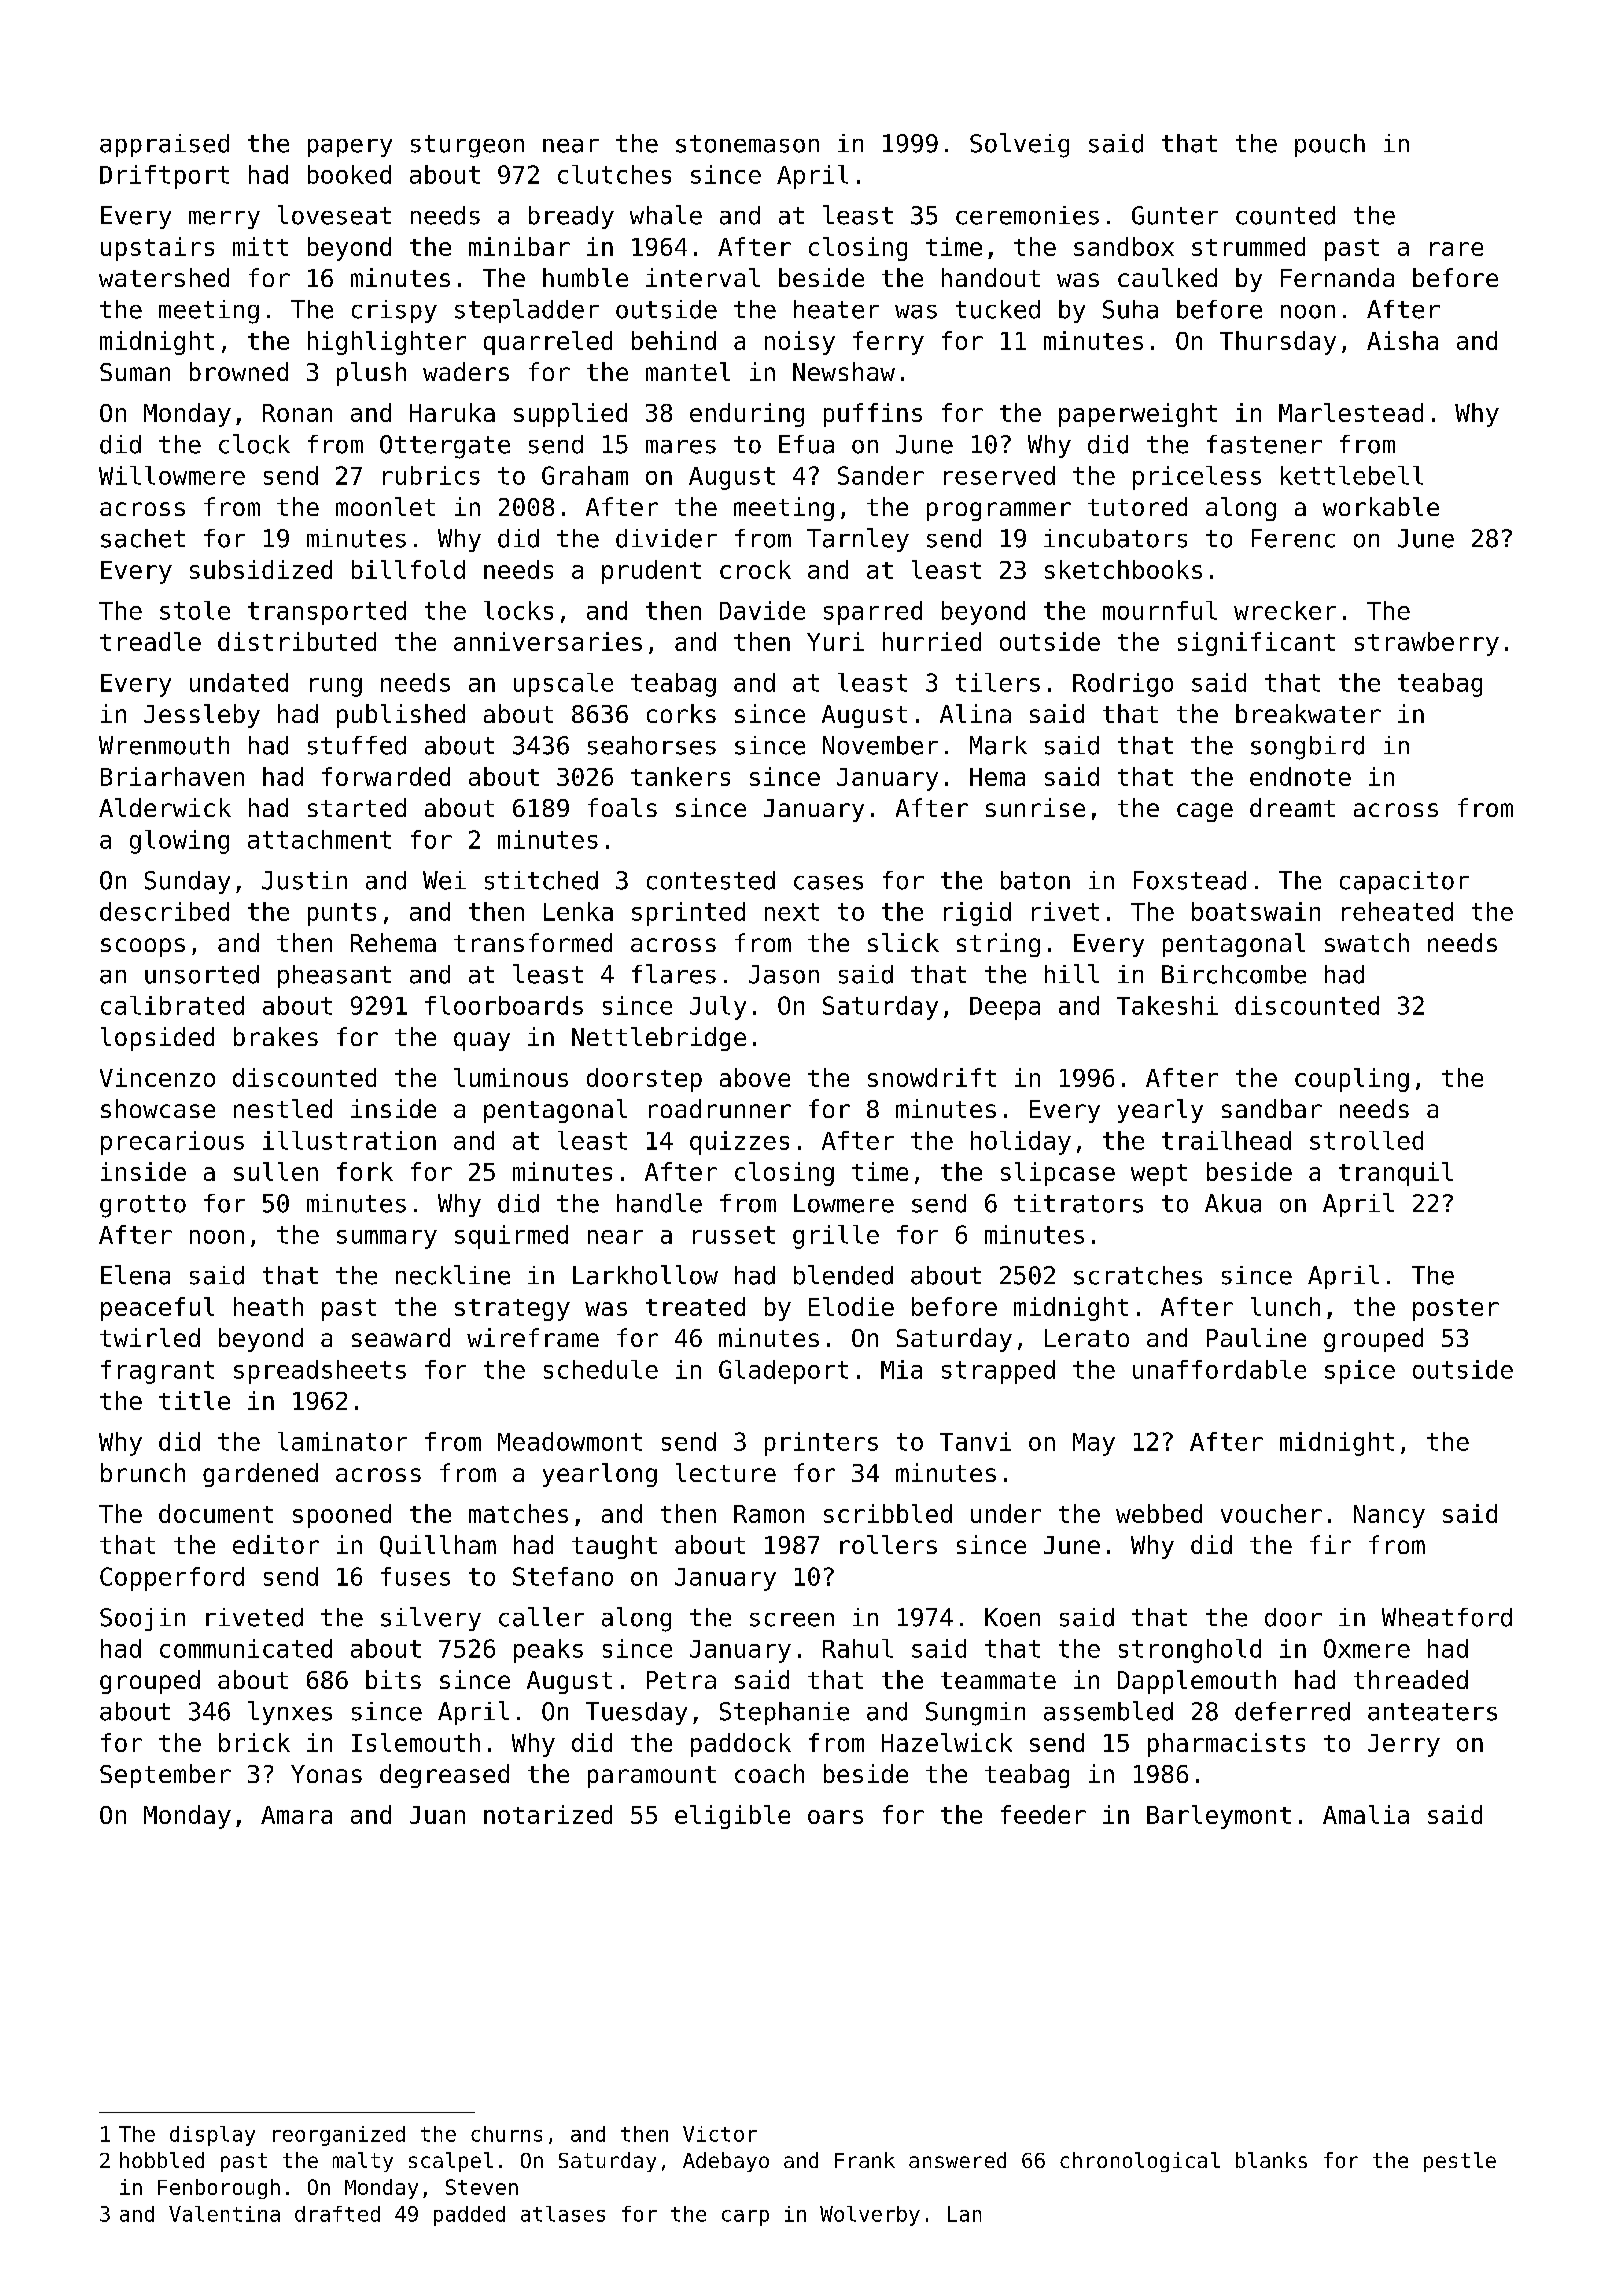  What do you see at coordinates (162, 2160) in the screenshot?
I see `hobbled` at bounding box center [162, 2160].
